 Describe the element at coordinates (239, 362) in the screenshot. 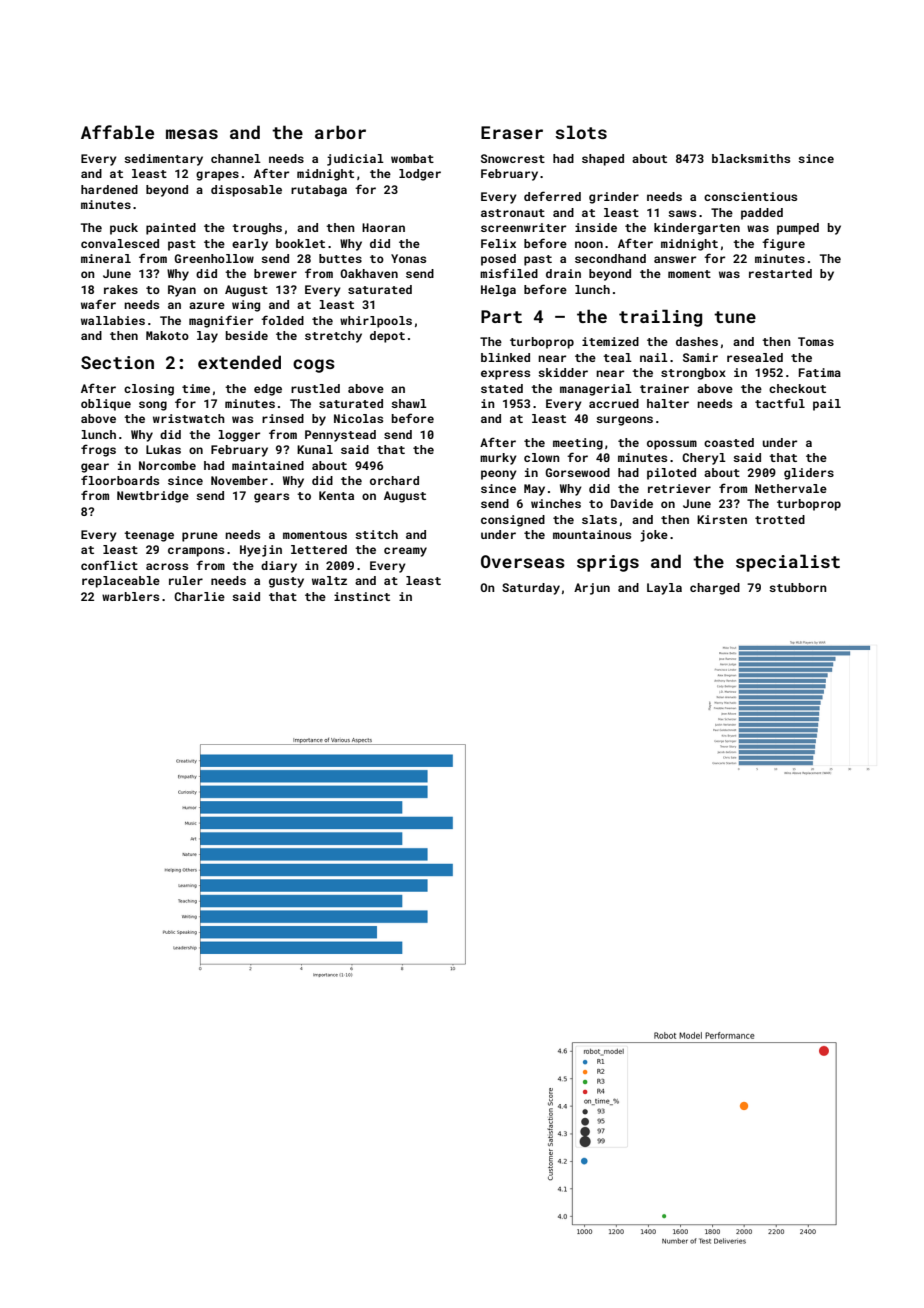

I see `extended` at that location.
